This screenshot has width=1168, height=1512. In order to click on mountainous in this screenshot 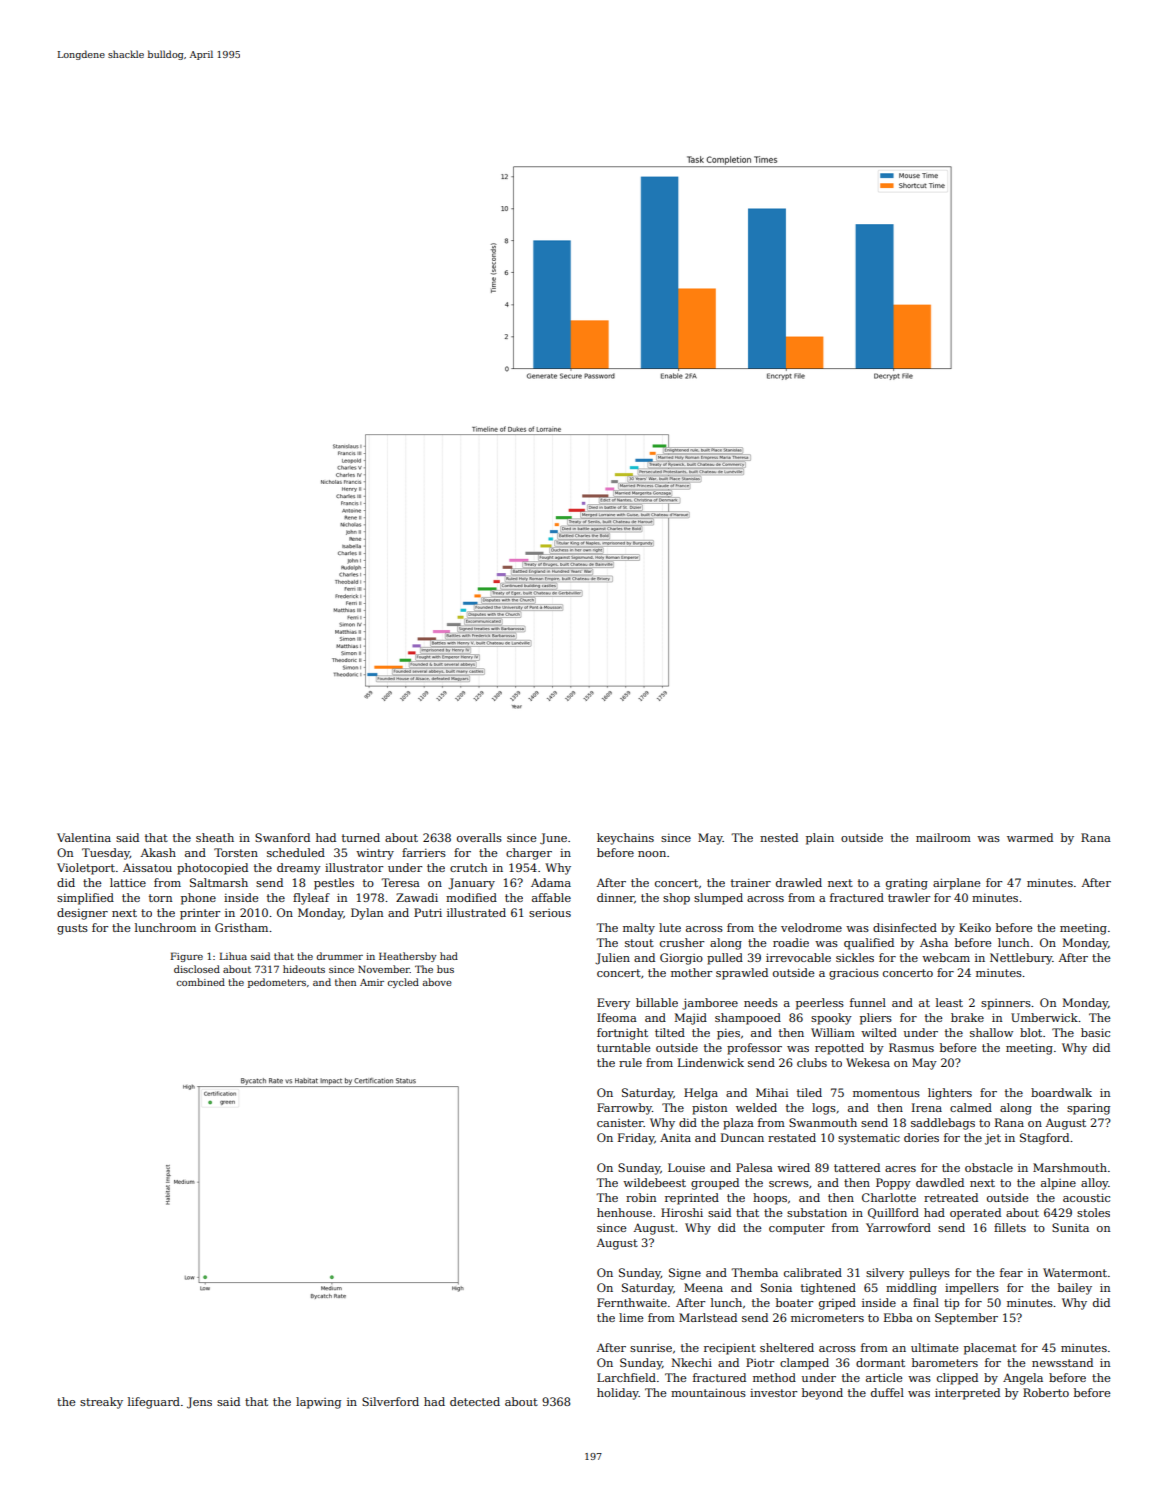, I will do `click(708, 1392)`.
